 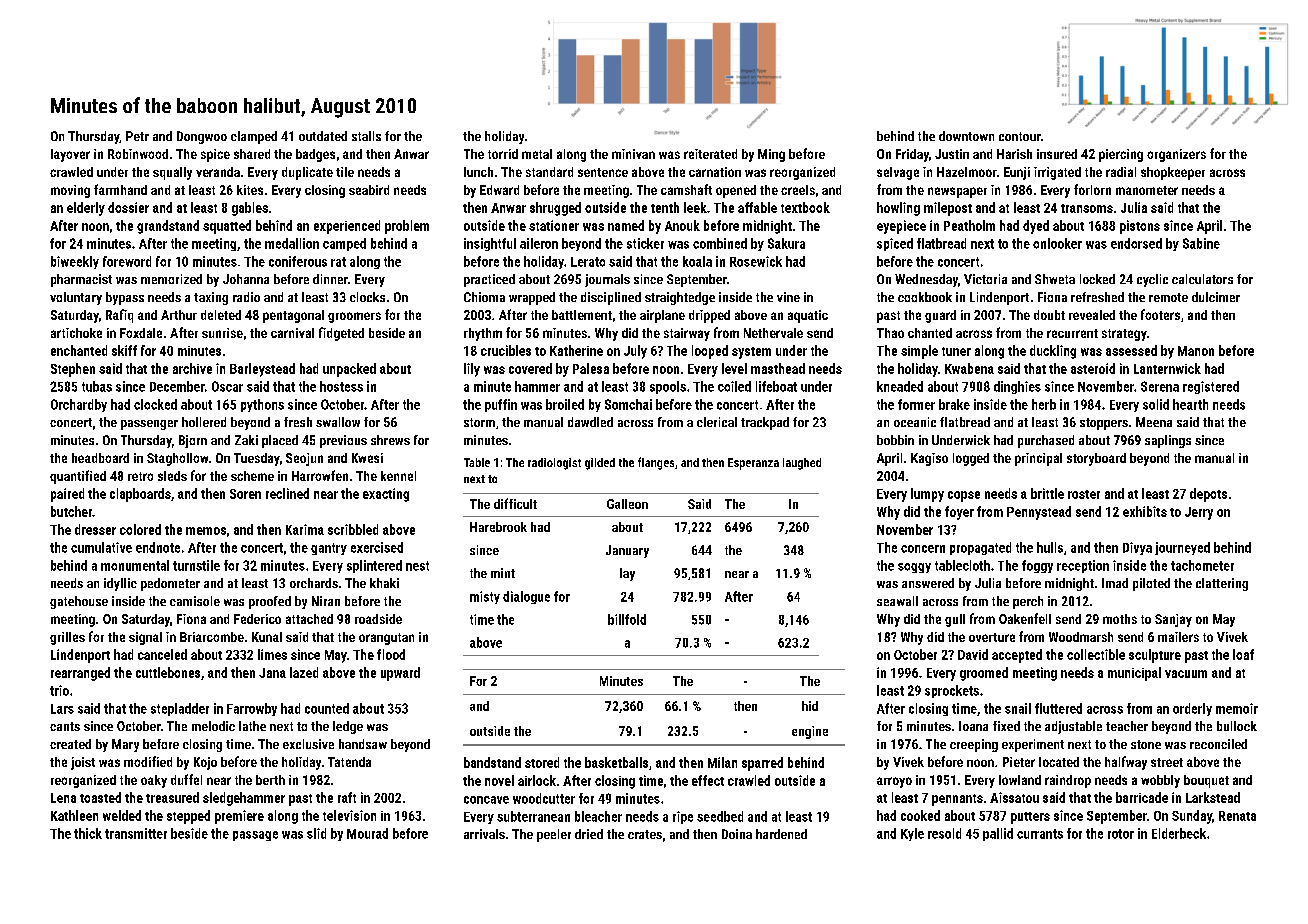 I want to click on elderly, so click(x=86, y=209).
